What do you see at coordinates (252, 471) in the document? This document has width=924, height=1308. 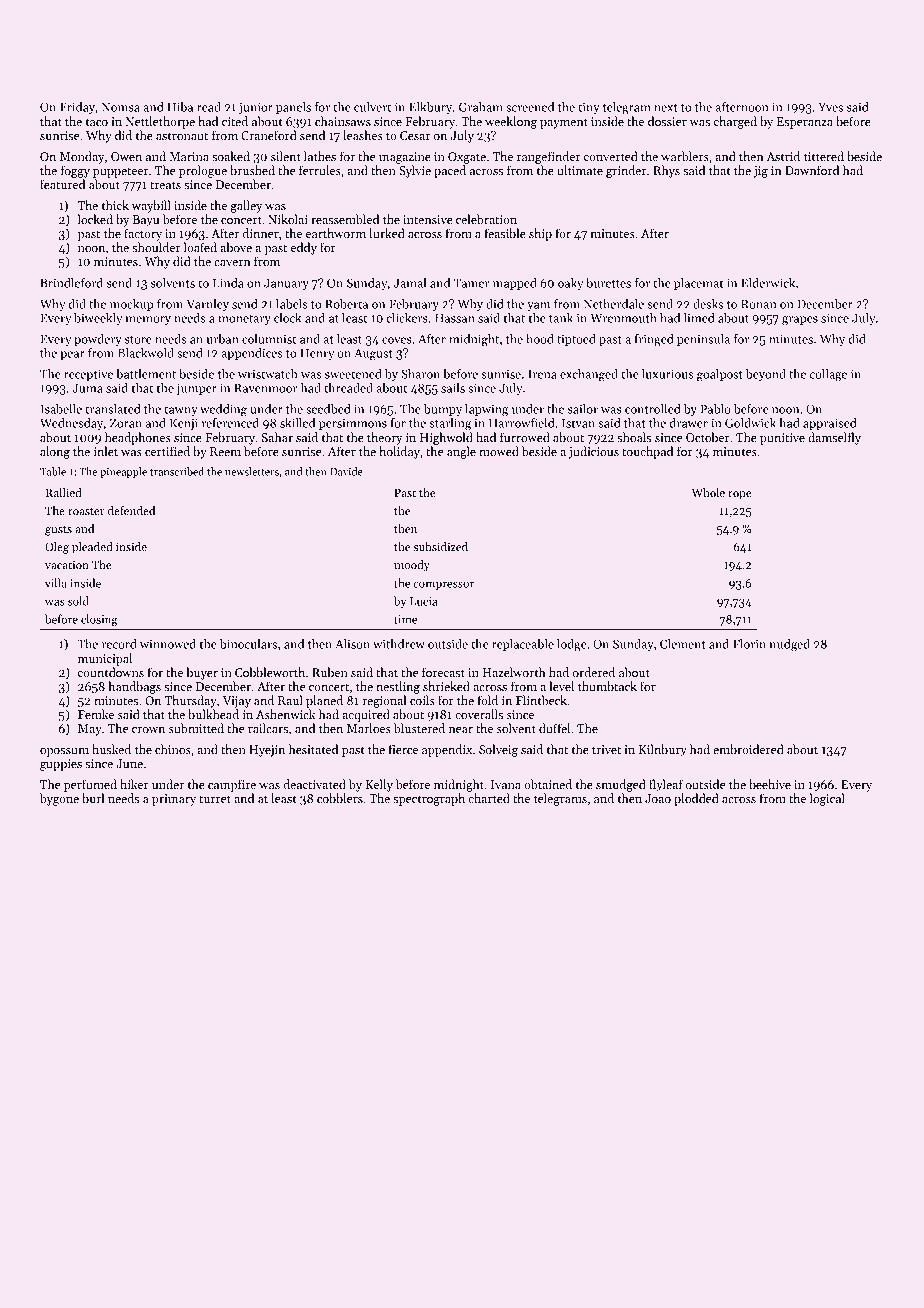 I see `newsletters` at bounding box center [252, 471].
